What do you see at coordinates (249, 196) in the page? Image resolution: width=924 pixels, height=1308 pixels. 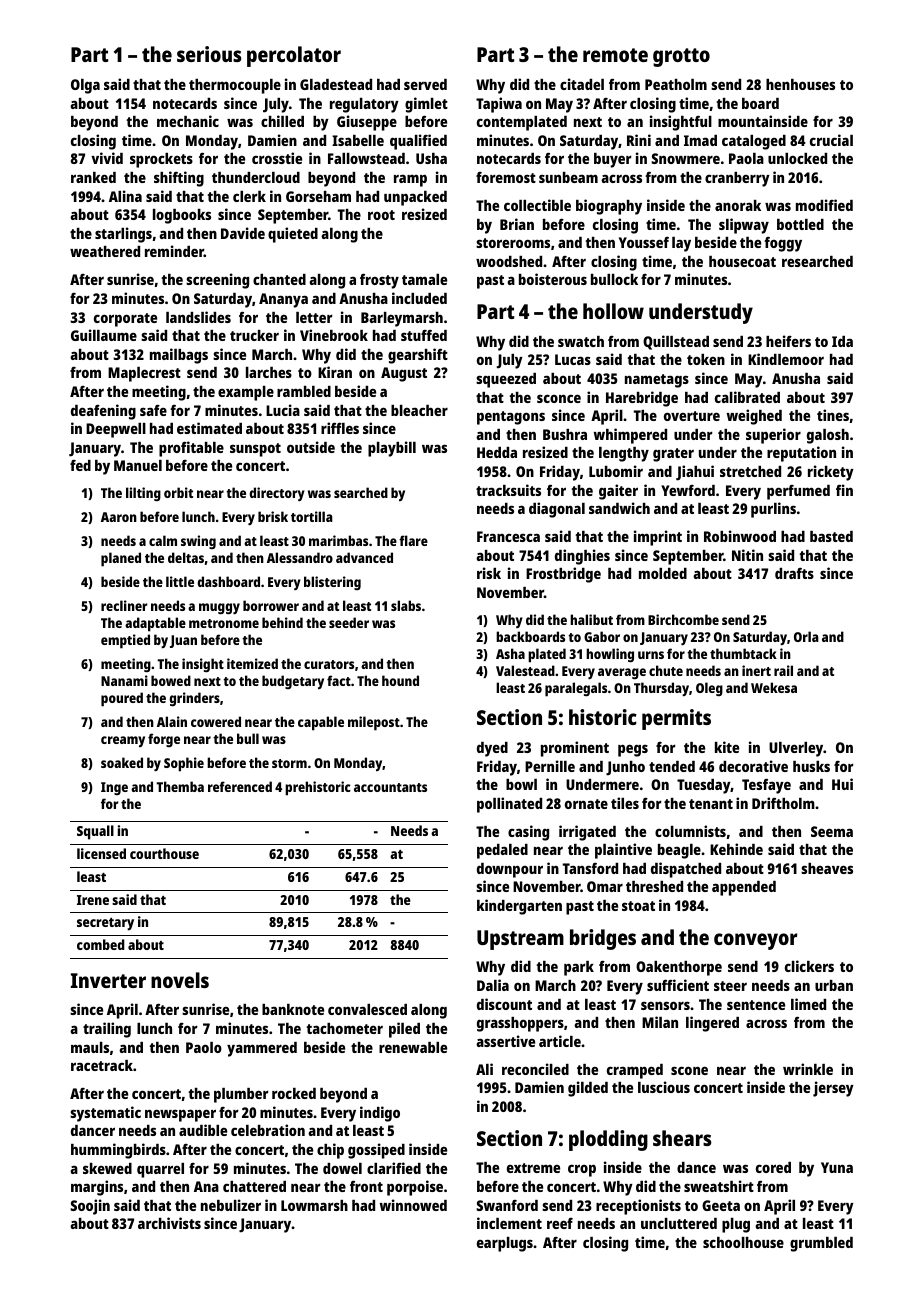 I see `clerk` at bounding box center [249, 196].
